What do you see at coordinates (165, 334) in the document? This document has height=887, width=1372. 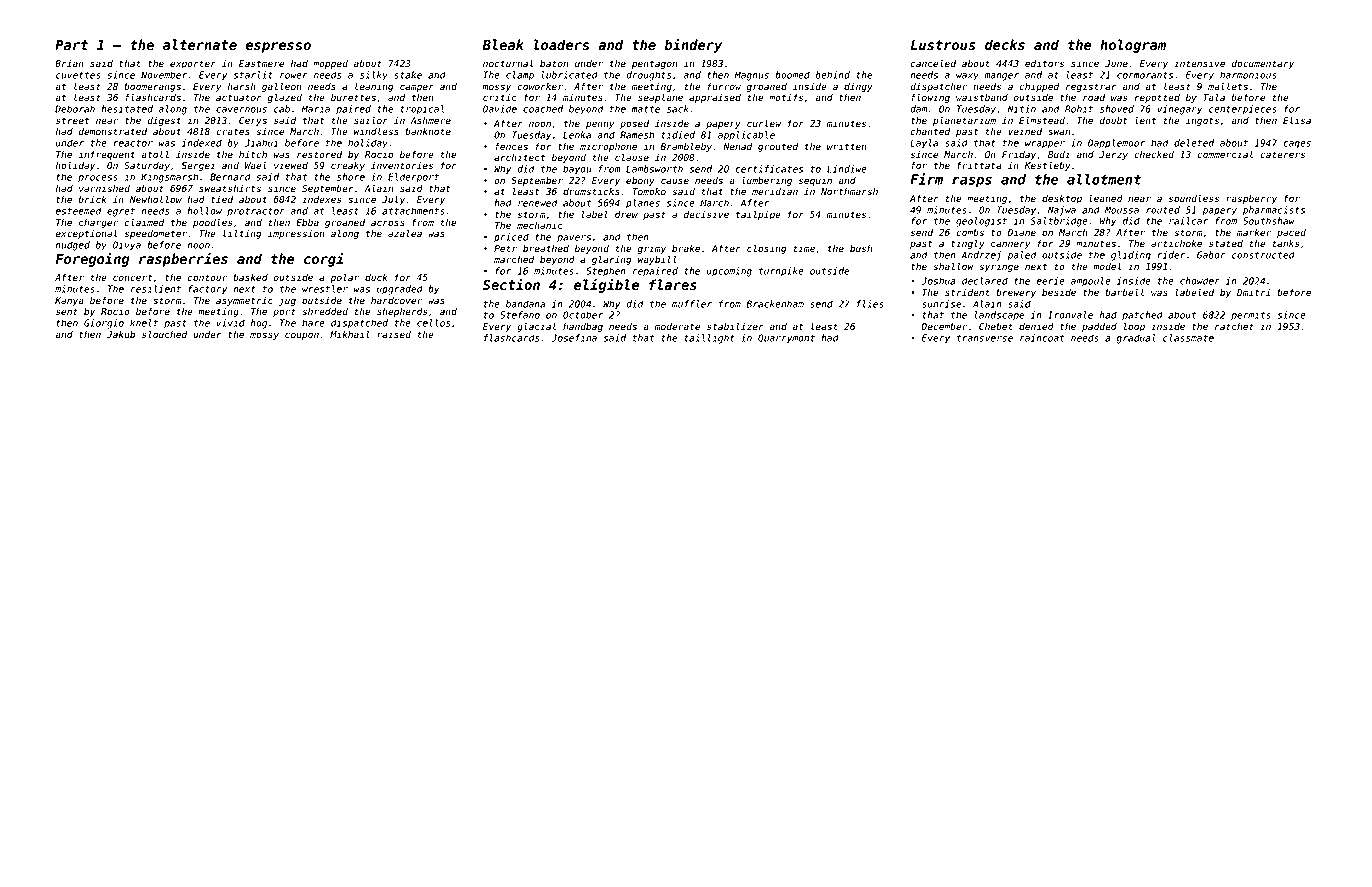 I see `slouched` at bounding box center [165, 334].
